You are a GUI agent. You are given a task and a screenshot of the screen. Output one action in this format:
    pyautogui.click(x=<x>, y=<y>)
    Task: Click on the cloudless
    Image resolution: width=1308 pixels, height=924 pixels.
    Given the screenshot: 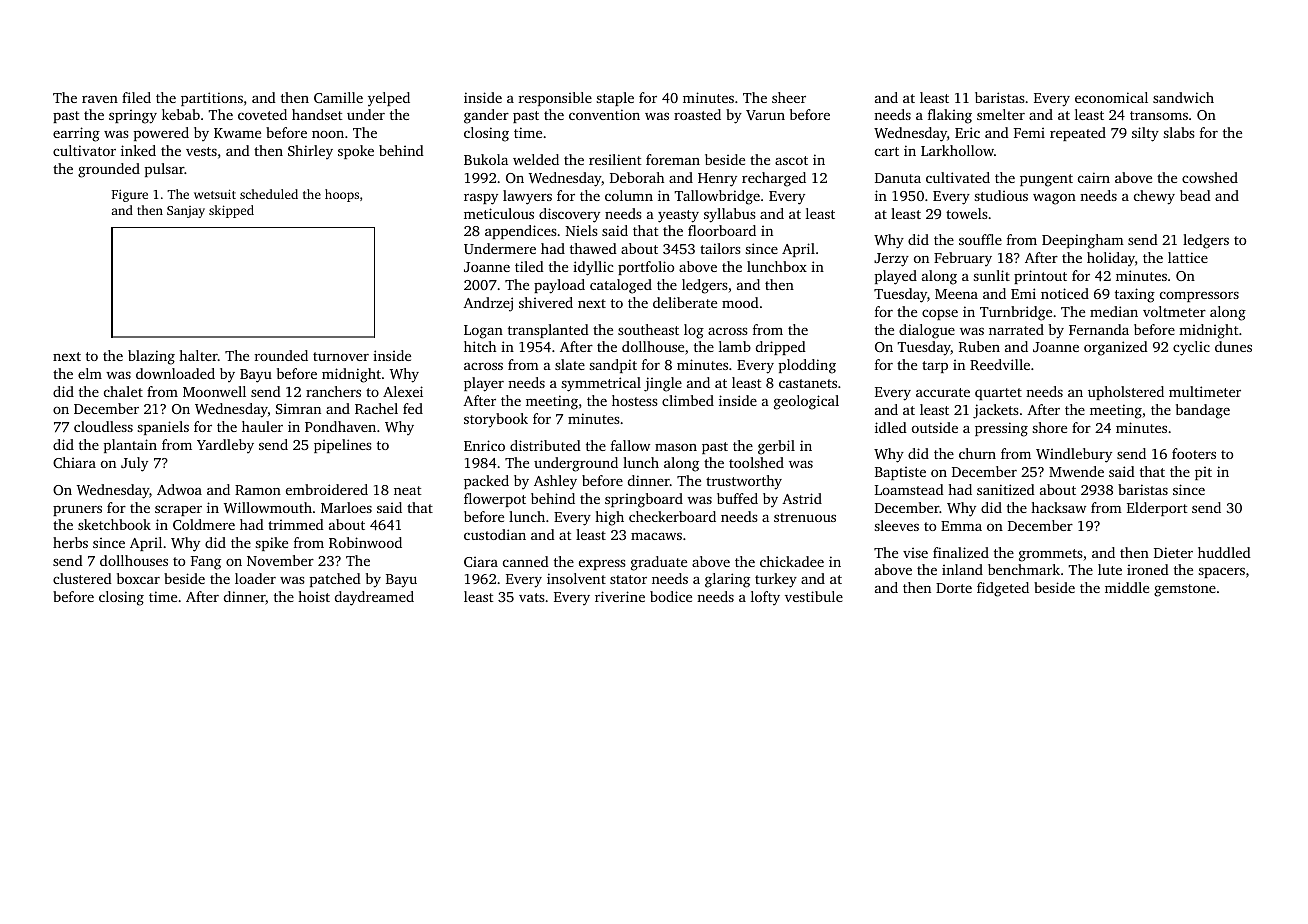 What is the action you would take?
    pyautogui.click(x=103, y=426)
